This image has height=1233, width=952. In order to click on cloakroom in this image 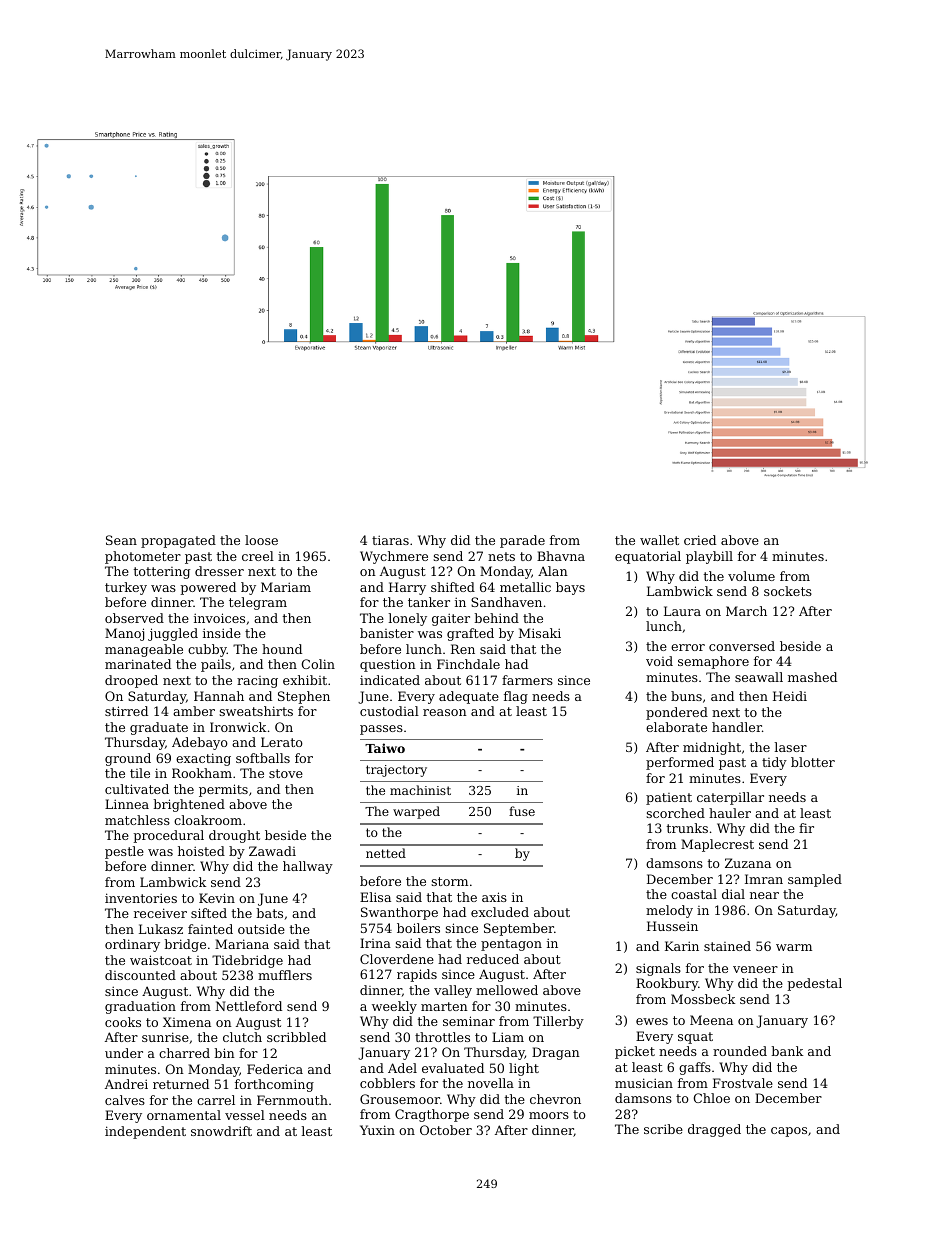, I will do `click(208, 820)`.
